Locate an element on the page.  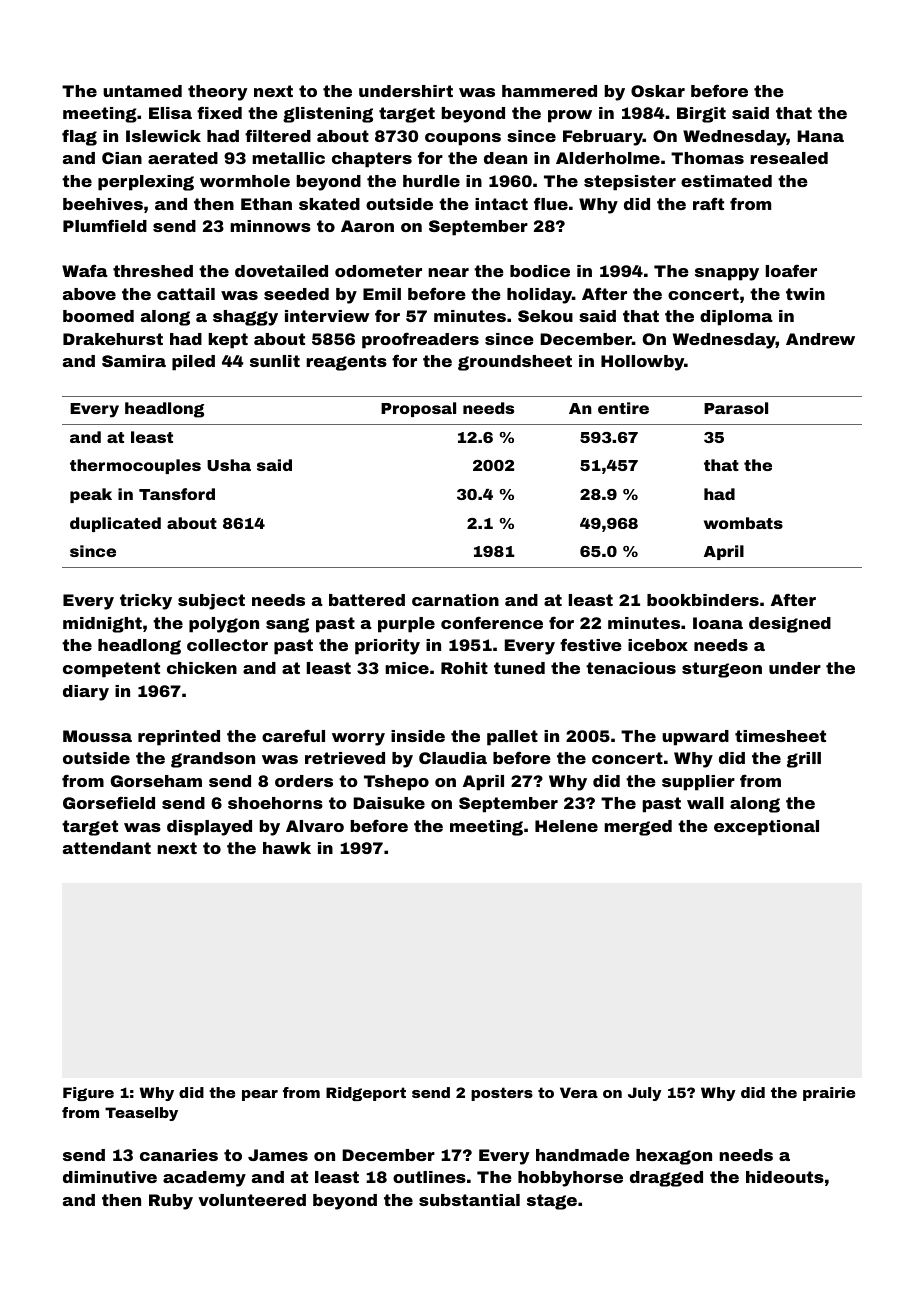
reprinted is located at coordinates (179, 738).
